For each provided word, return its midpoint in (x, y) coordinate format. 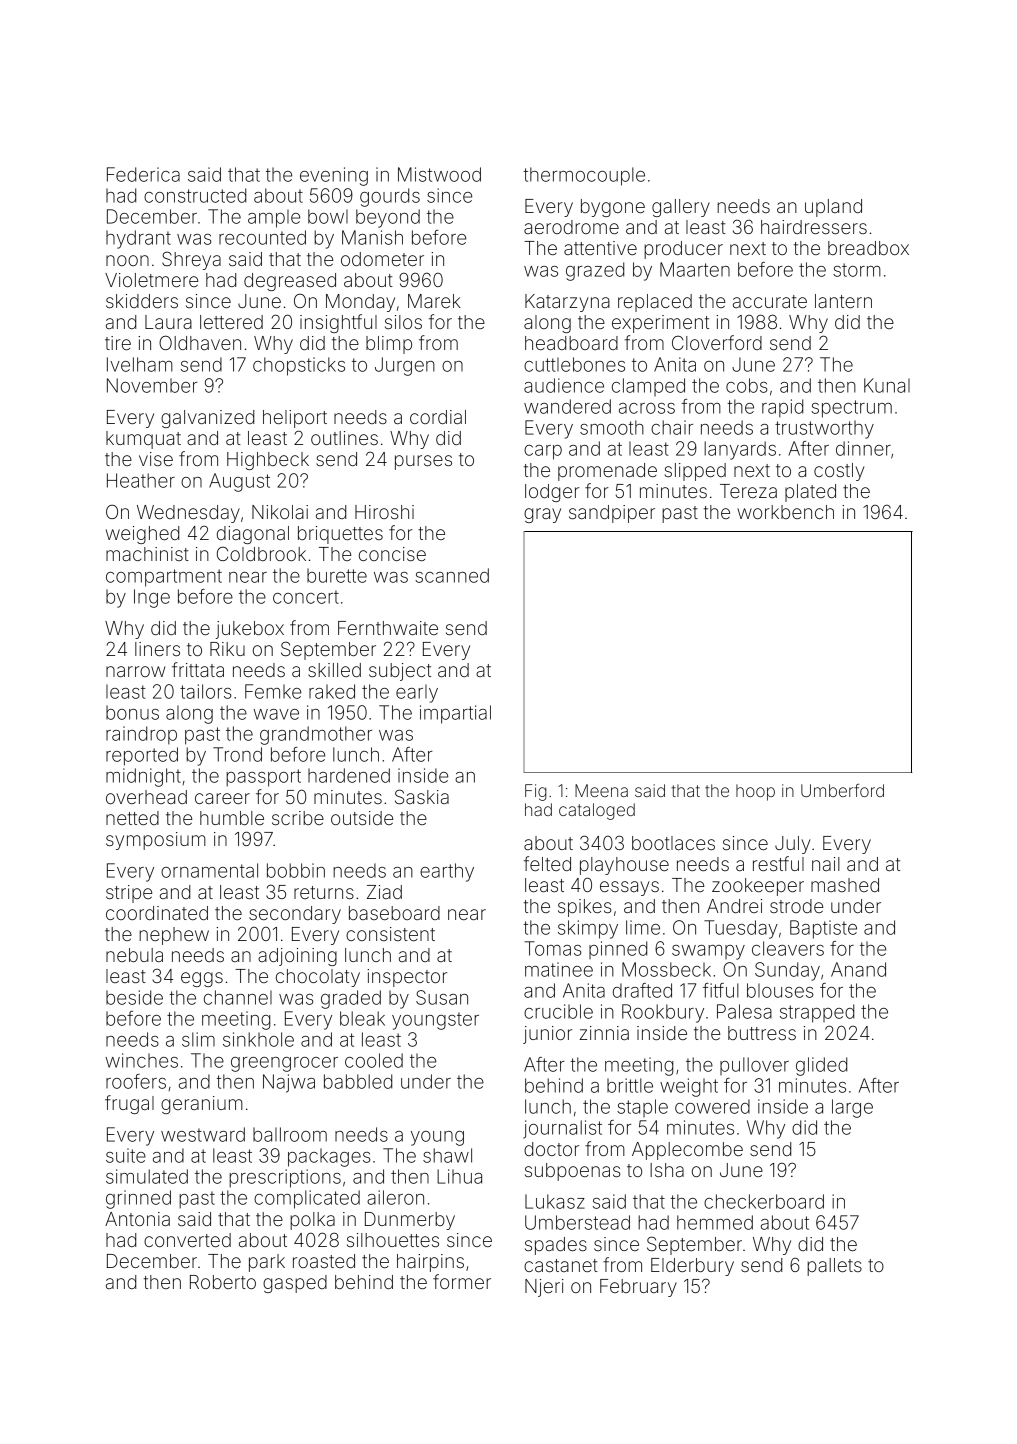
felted (547, 863)
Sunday (787, 971)
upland (833, 208)
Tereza (748, 491)
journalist (562, 1129)
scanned (452, 575)
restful (778, 863)
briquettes (340, 535)
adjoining (297, 957)
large (852, 1108)
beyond (388, 218)
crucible (558, 1011)
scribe (298, 818)
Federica (143, 174)
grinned (138, 1199)
